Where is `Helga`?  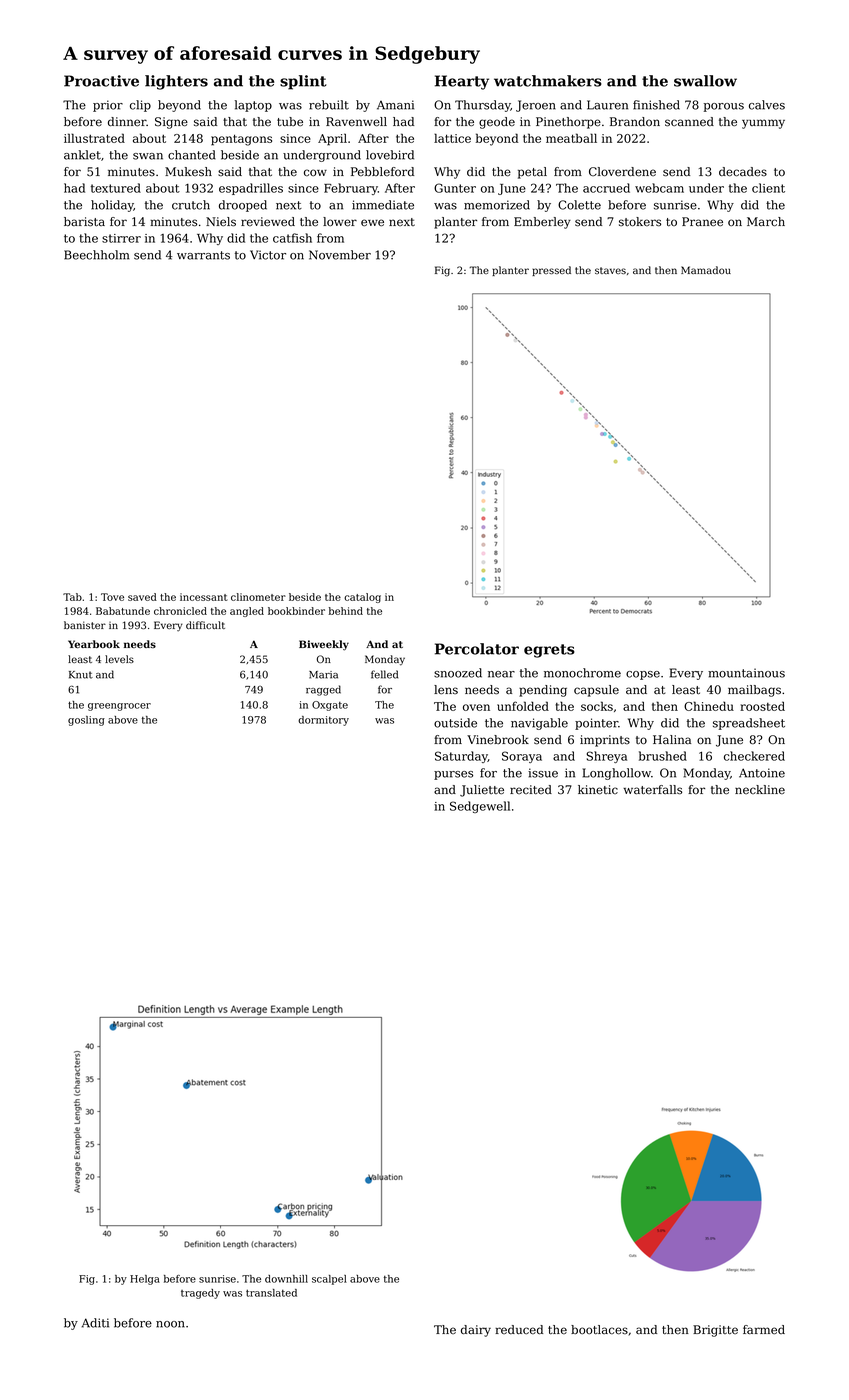
Helga is located at coordinates (145, 1280).
